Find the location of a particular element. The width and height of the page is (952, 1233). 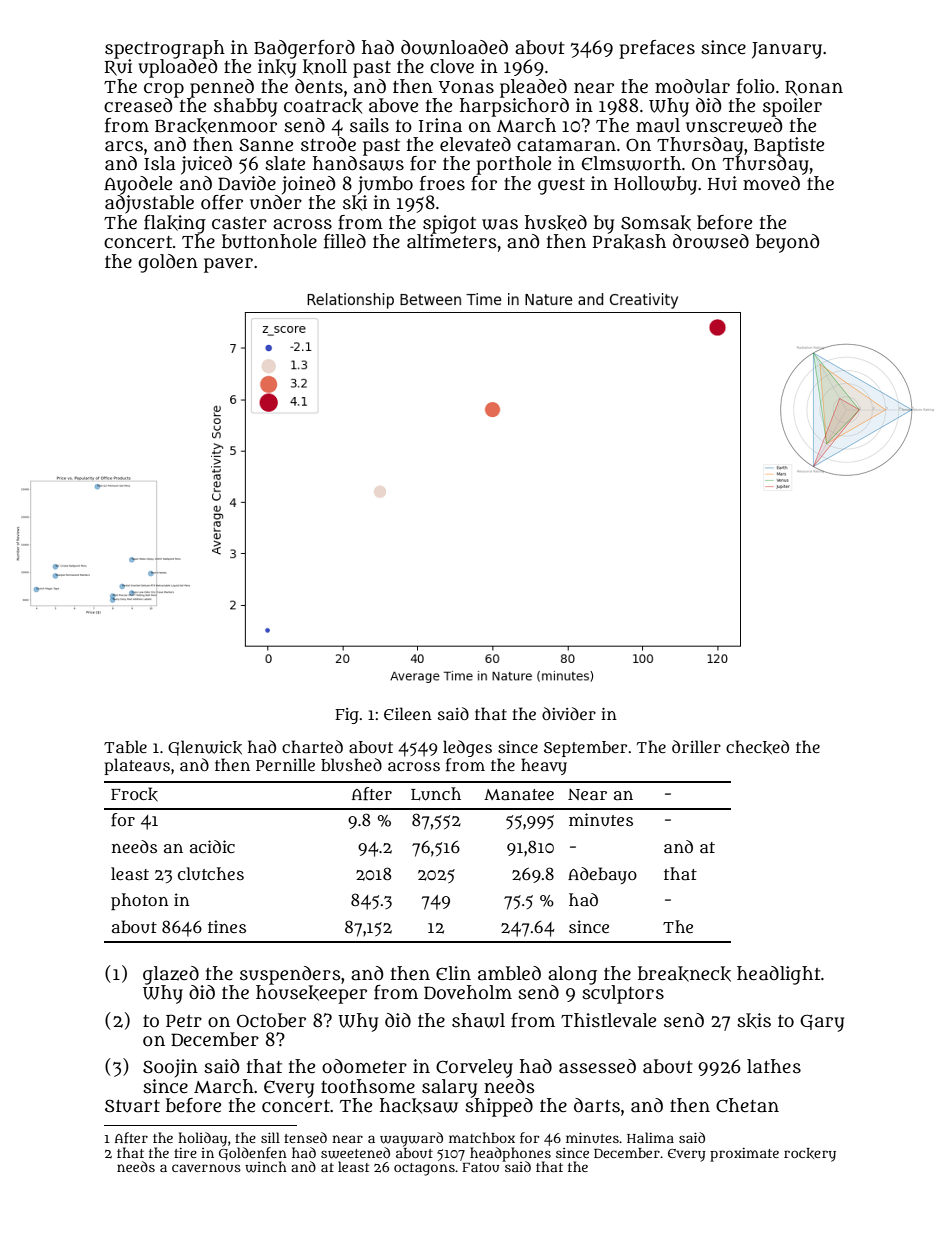

clutches is located at coordinates (211, 873).
